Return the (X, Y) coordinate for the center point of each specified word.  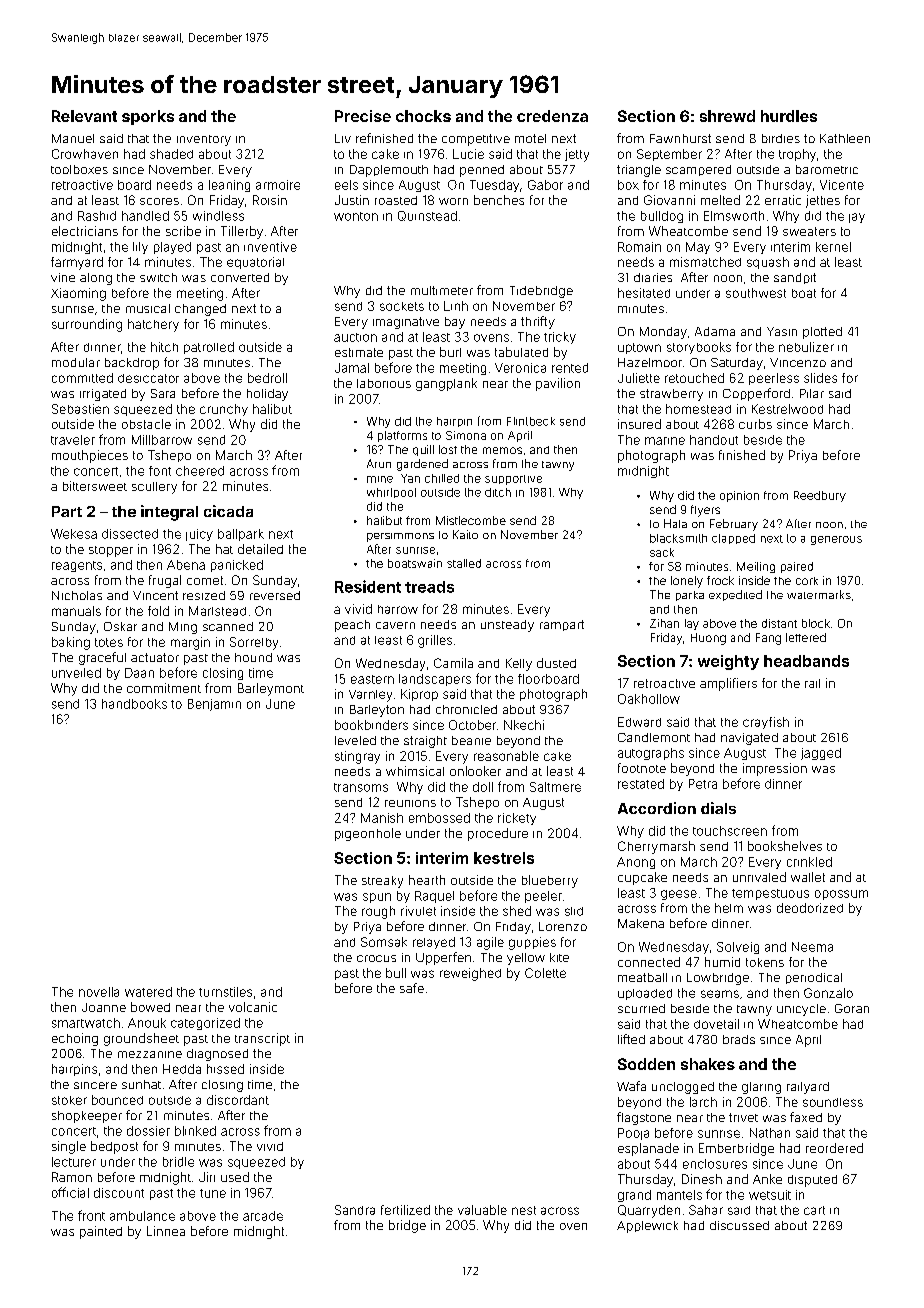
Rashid (97, 216)
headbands (806, 661)
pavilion (558, 384)
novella (99, 992)
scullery (154, 488)
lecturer (74, 1162)
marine (665, 441)
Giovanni (669, 200)
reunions (410, 803)
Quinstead (427, 216)
